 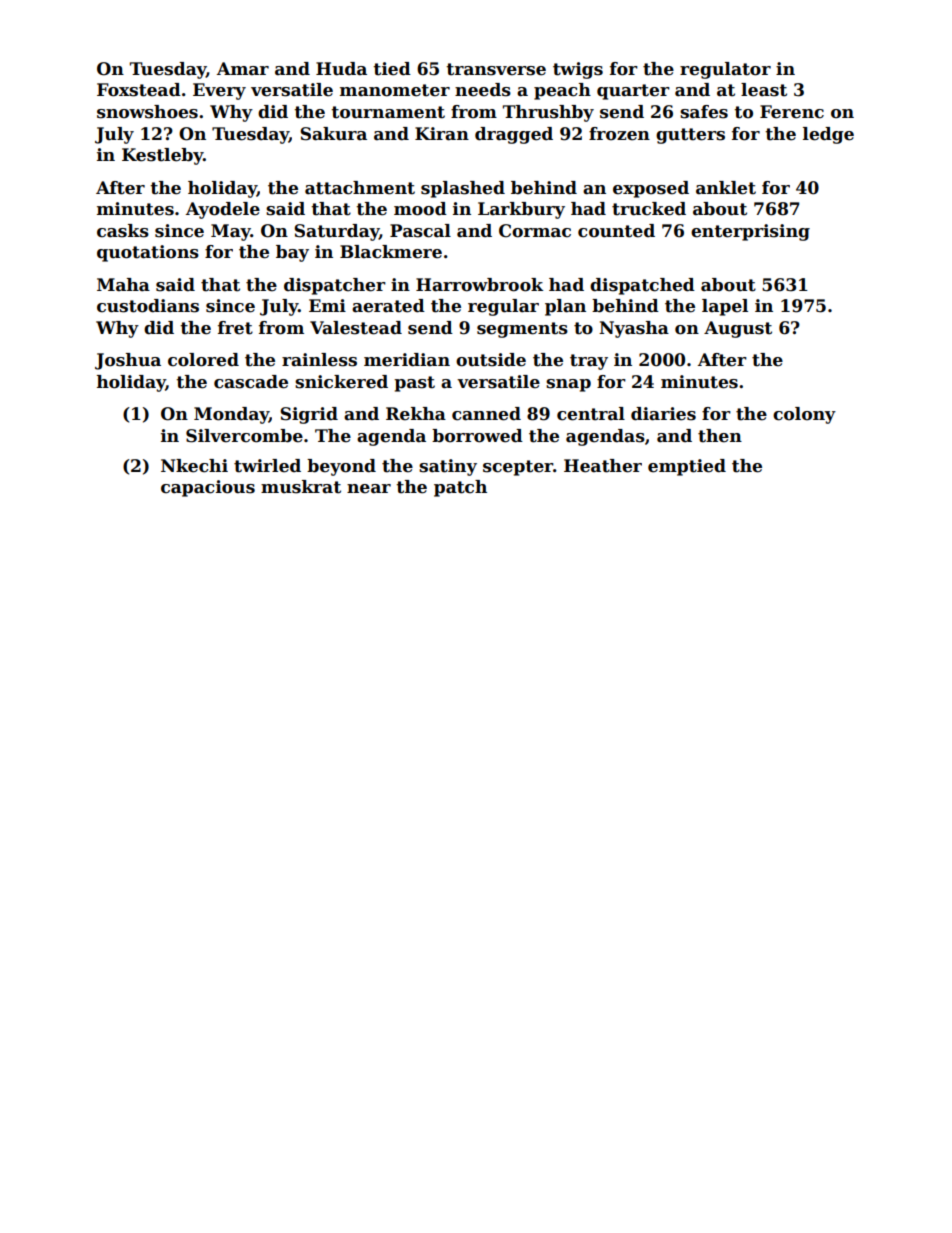 I want to click on aerated, so click(x=388, y=306).
